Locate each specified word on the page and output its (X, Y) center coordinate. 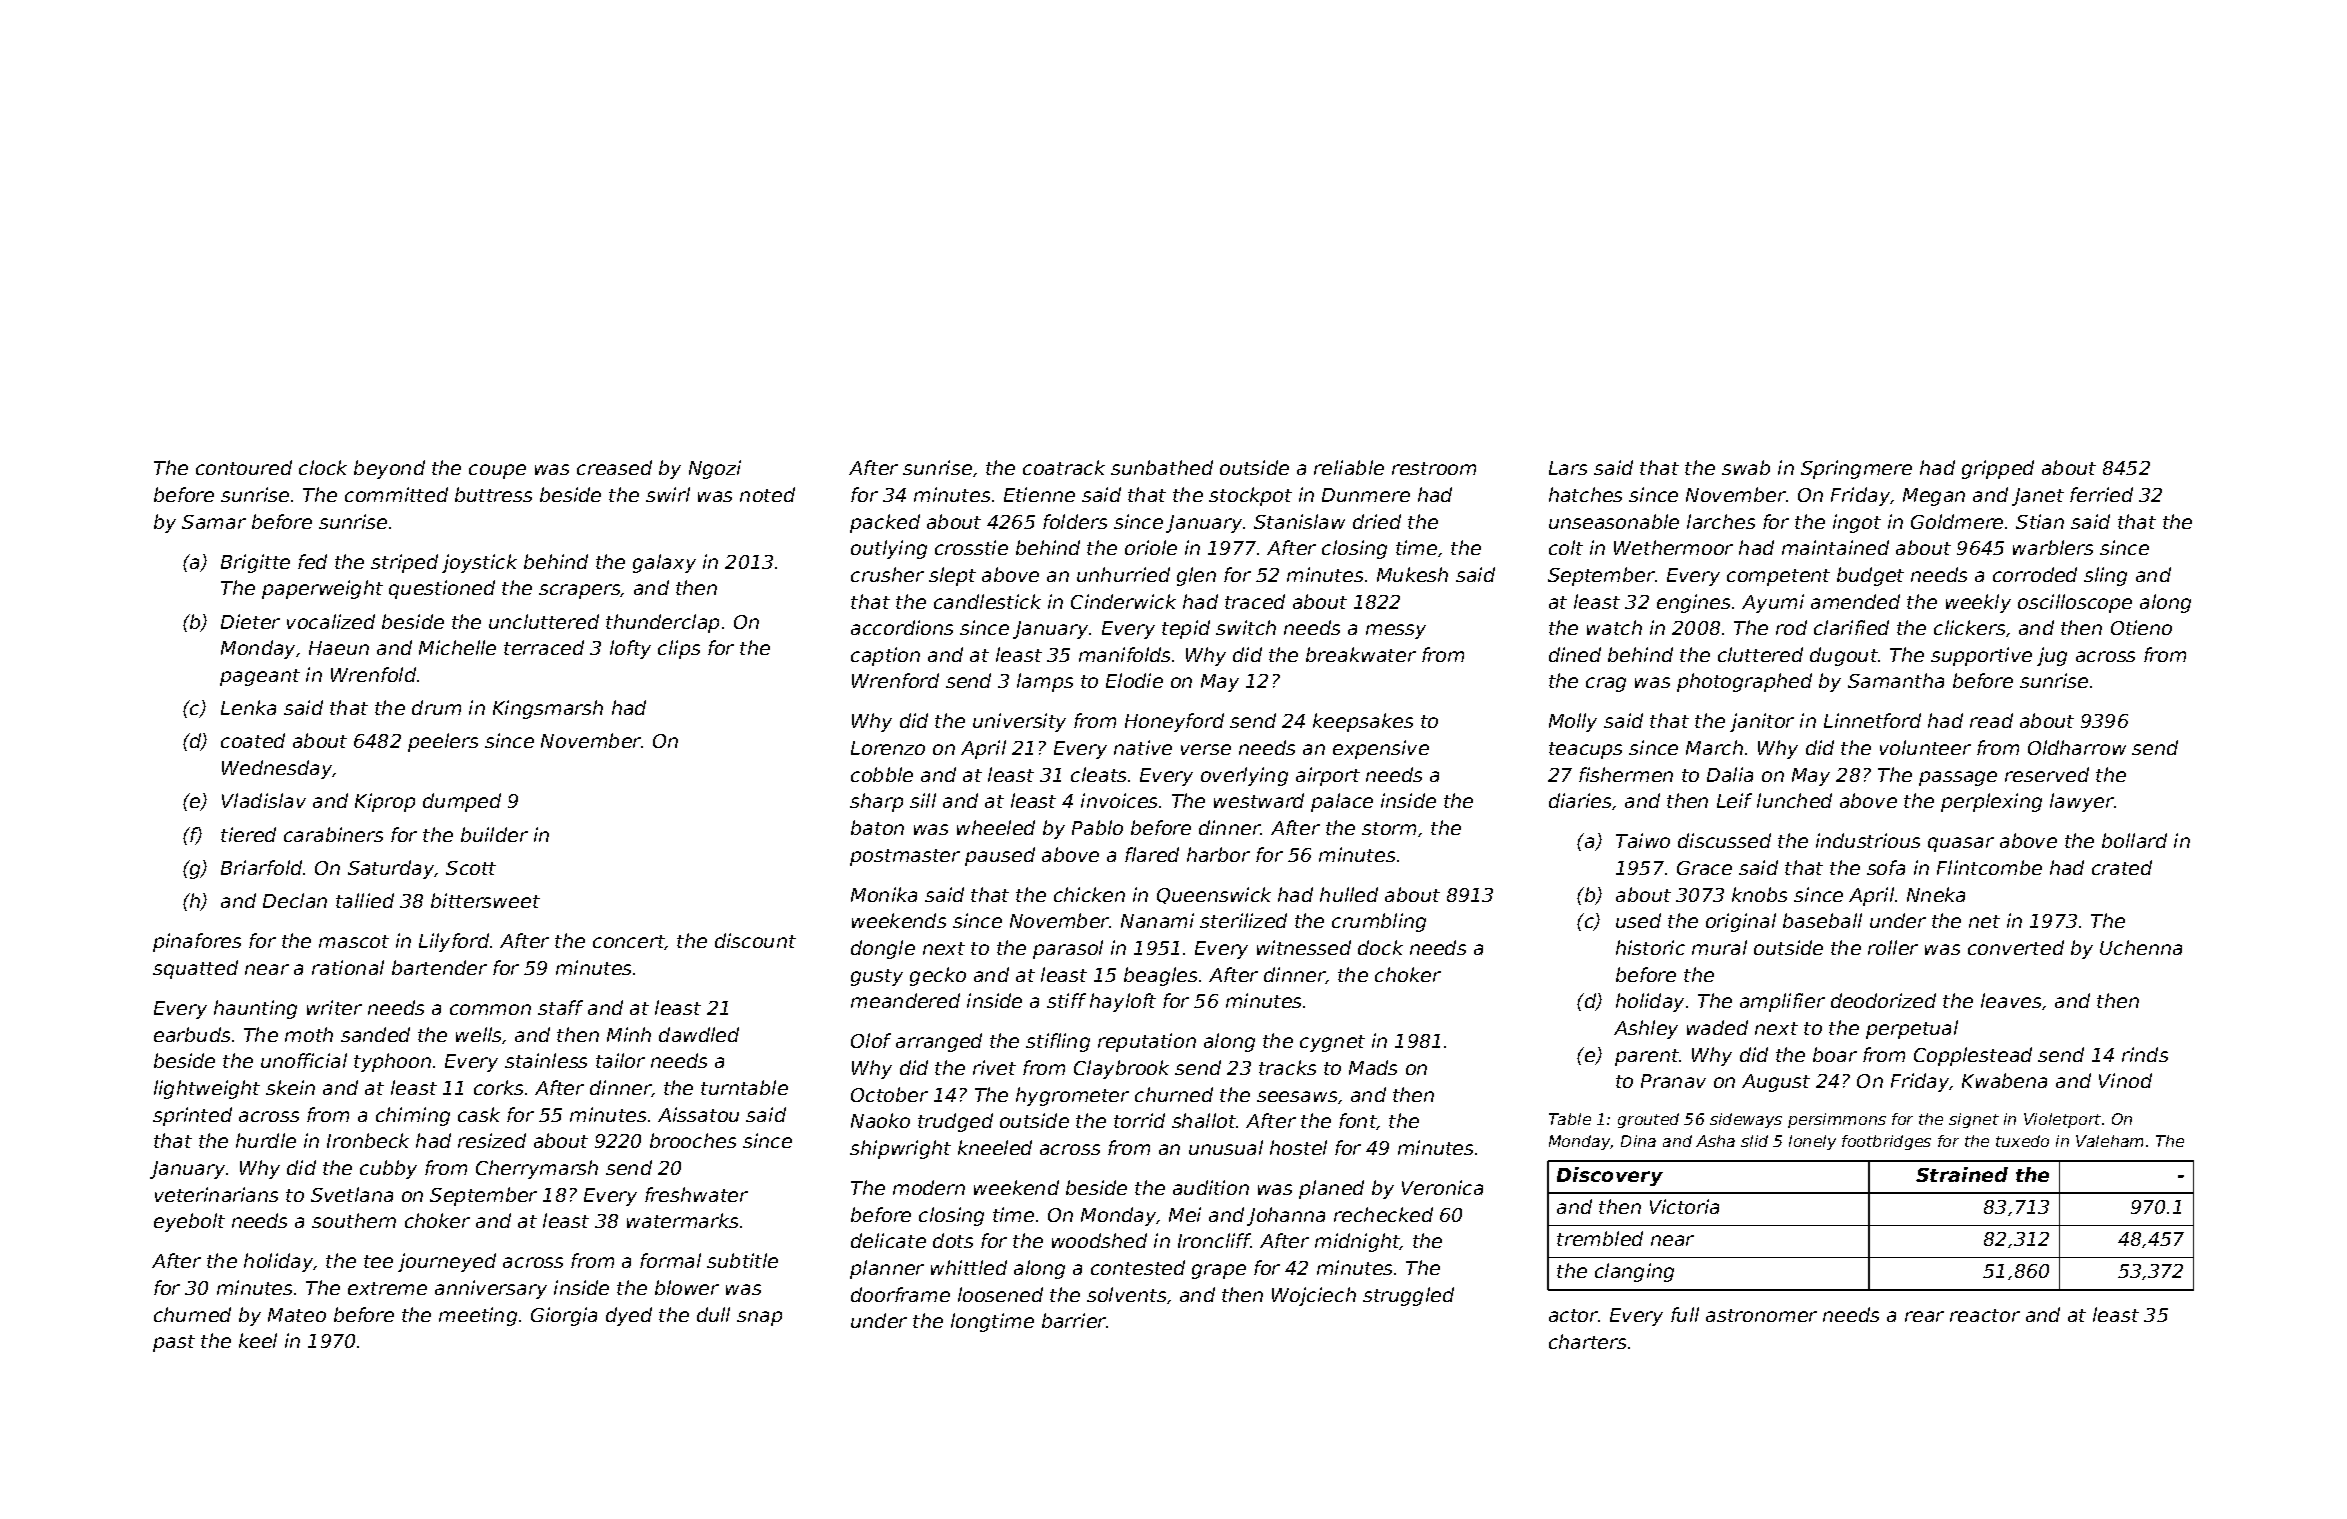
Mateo (297, 1315)
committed (396, 494)
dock (1380, 947)
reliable (1349, 467)
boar (1835, 1054)
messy (1396, 631)
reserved (2047, 774)
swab (1746, 467)
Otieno (2141, 627)
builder (494, 834)
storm (1389, 828)
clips (679, 649)
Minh (629, 1034)
